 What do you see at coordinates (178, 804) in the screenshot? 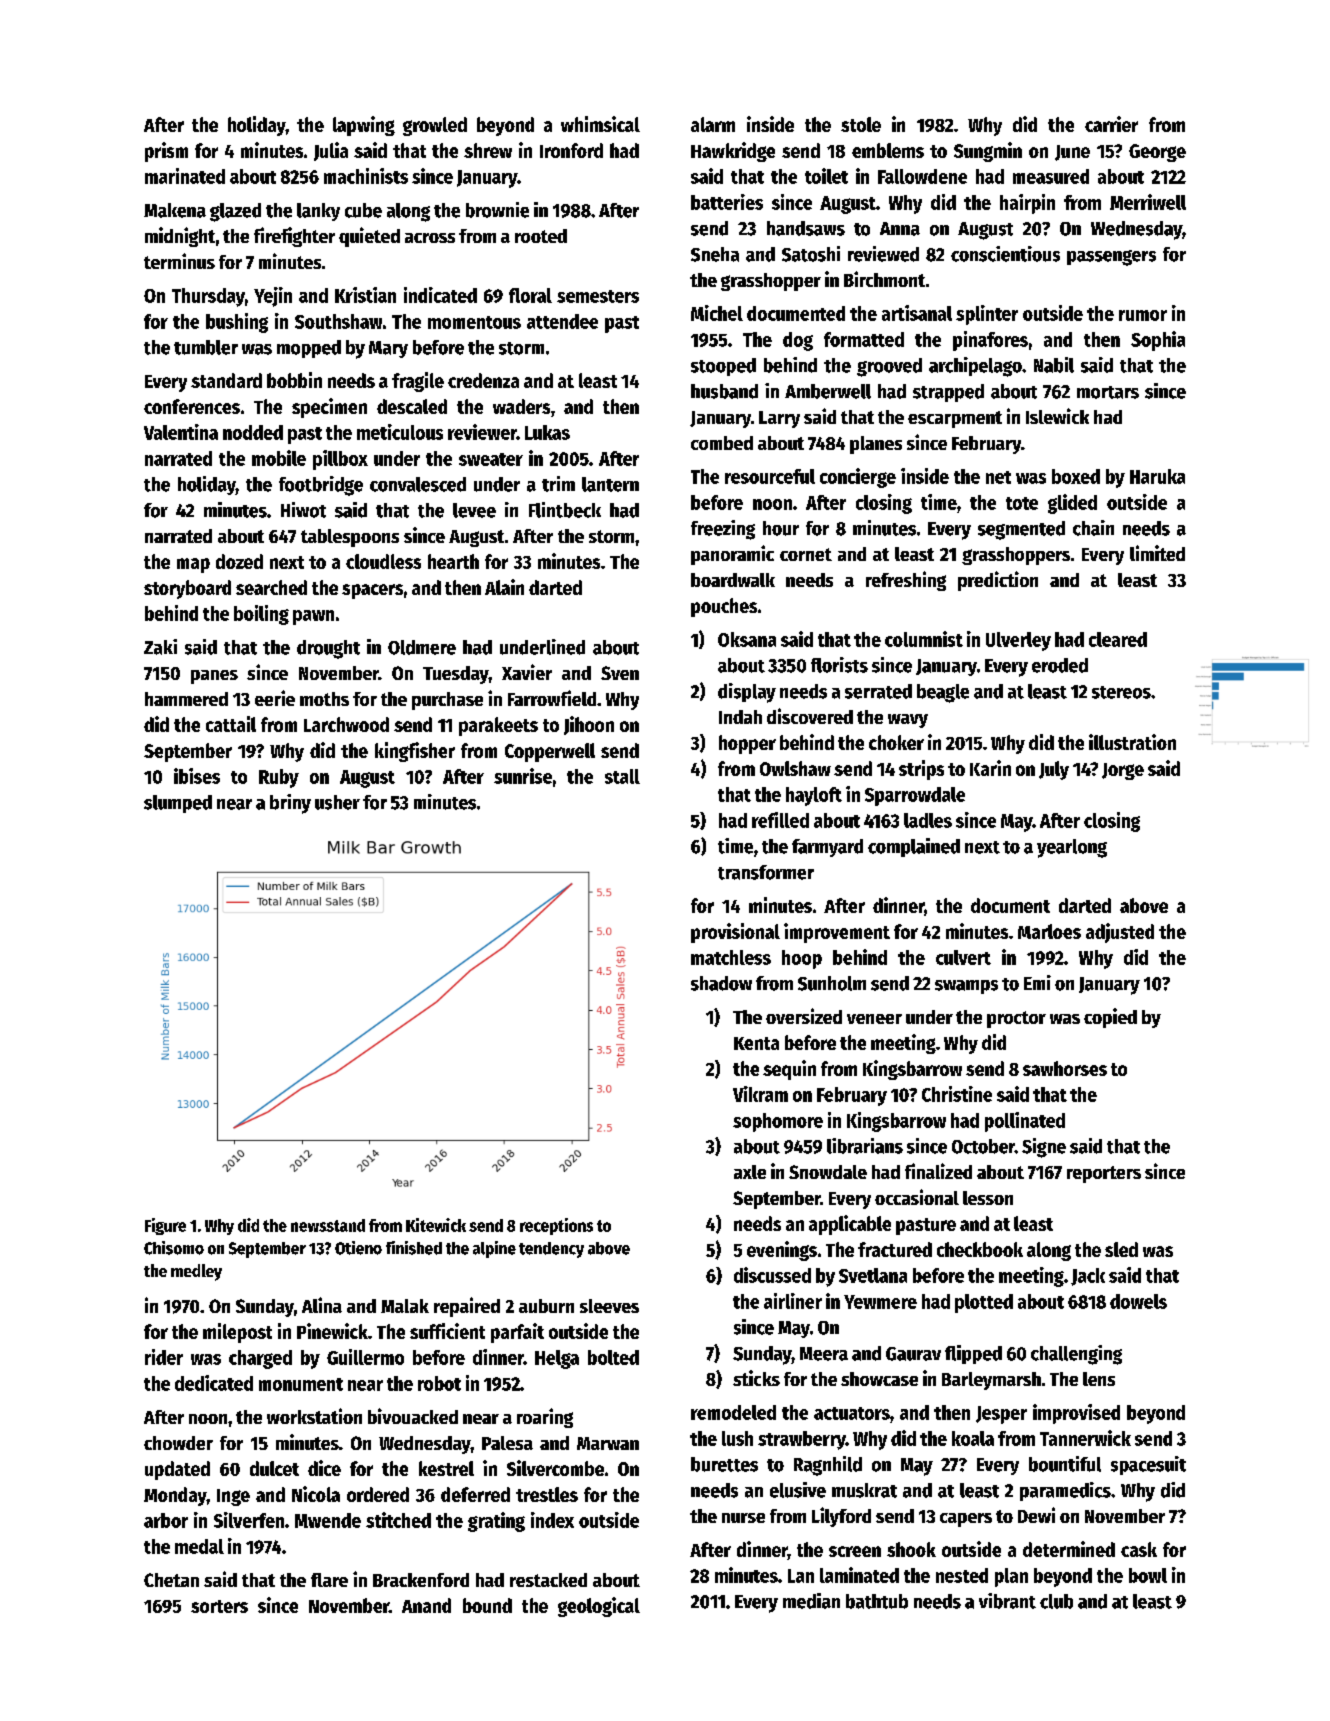
I see `slumped` at bounding box center [178, 804].
